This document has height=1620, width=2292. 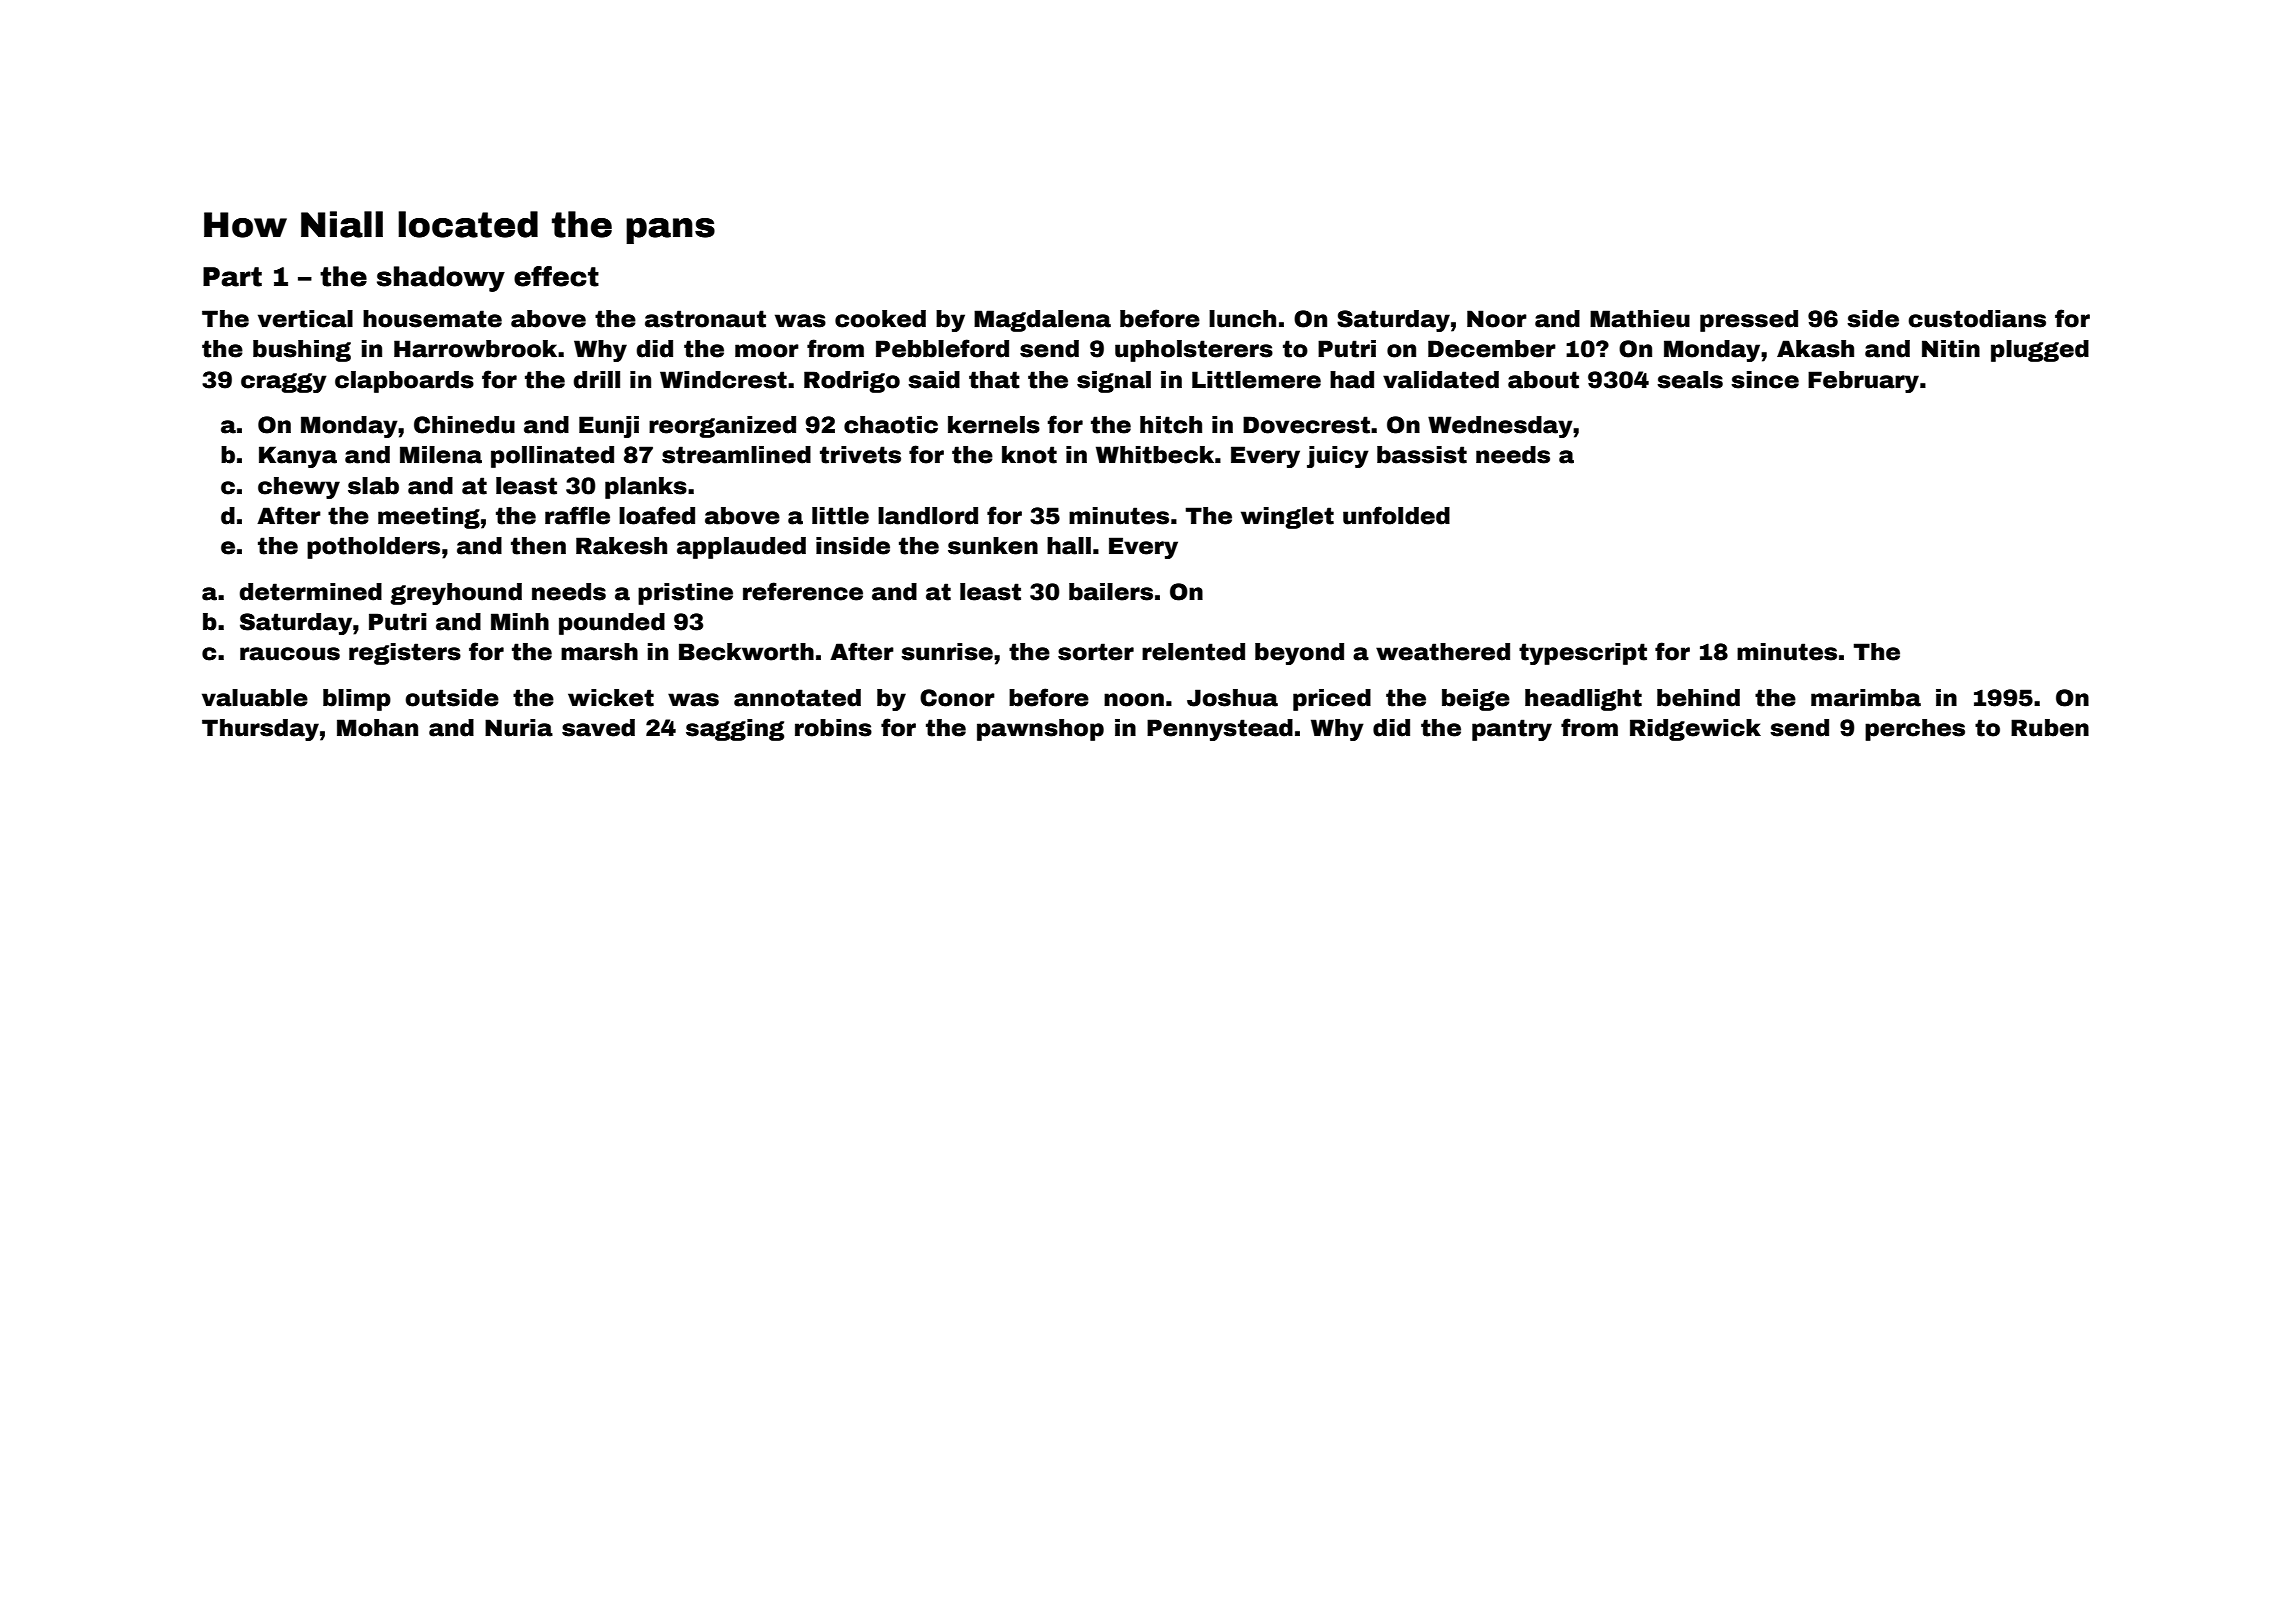 What do you see at coordinates (1396, 515) in the document?
I see `unfolded` at bounding box center [1396, 515].
